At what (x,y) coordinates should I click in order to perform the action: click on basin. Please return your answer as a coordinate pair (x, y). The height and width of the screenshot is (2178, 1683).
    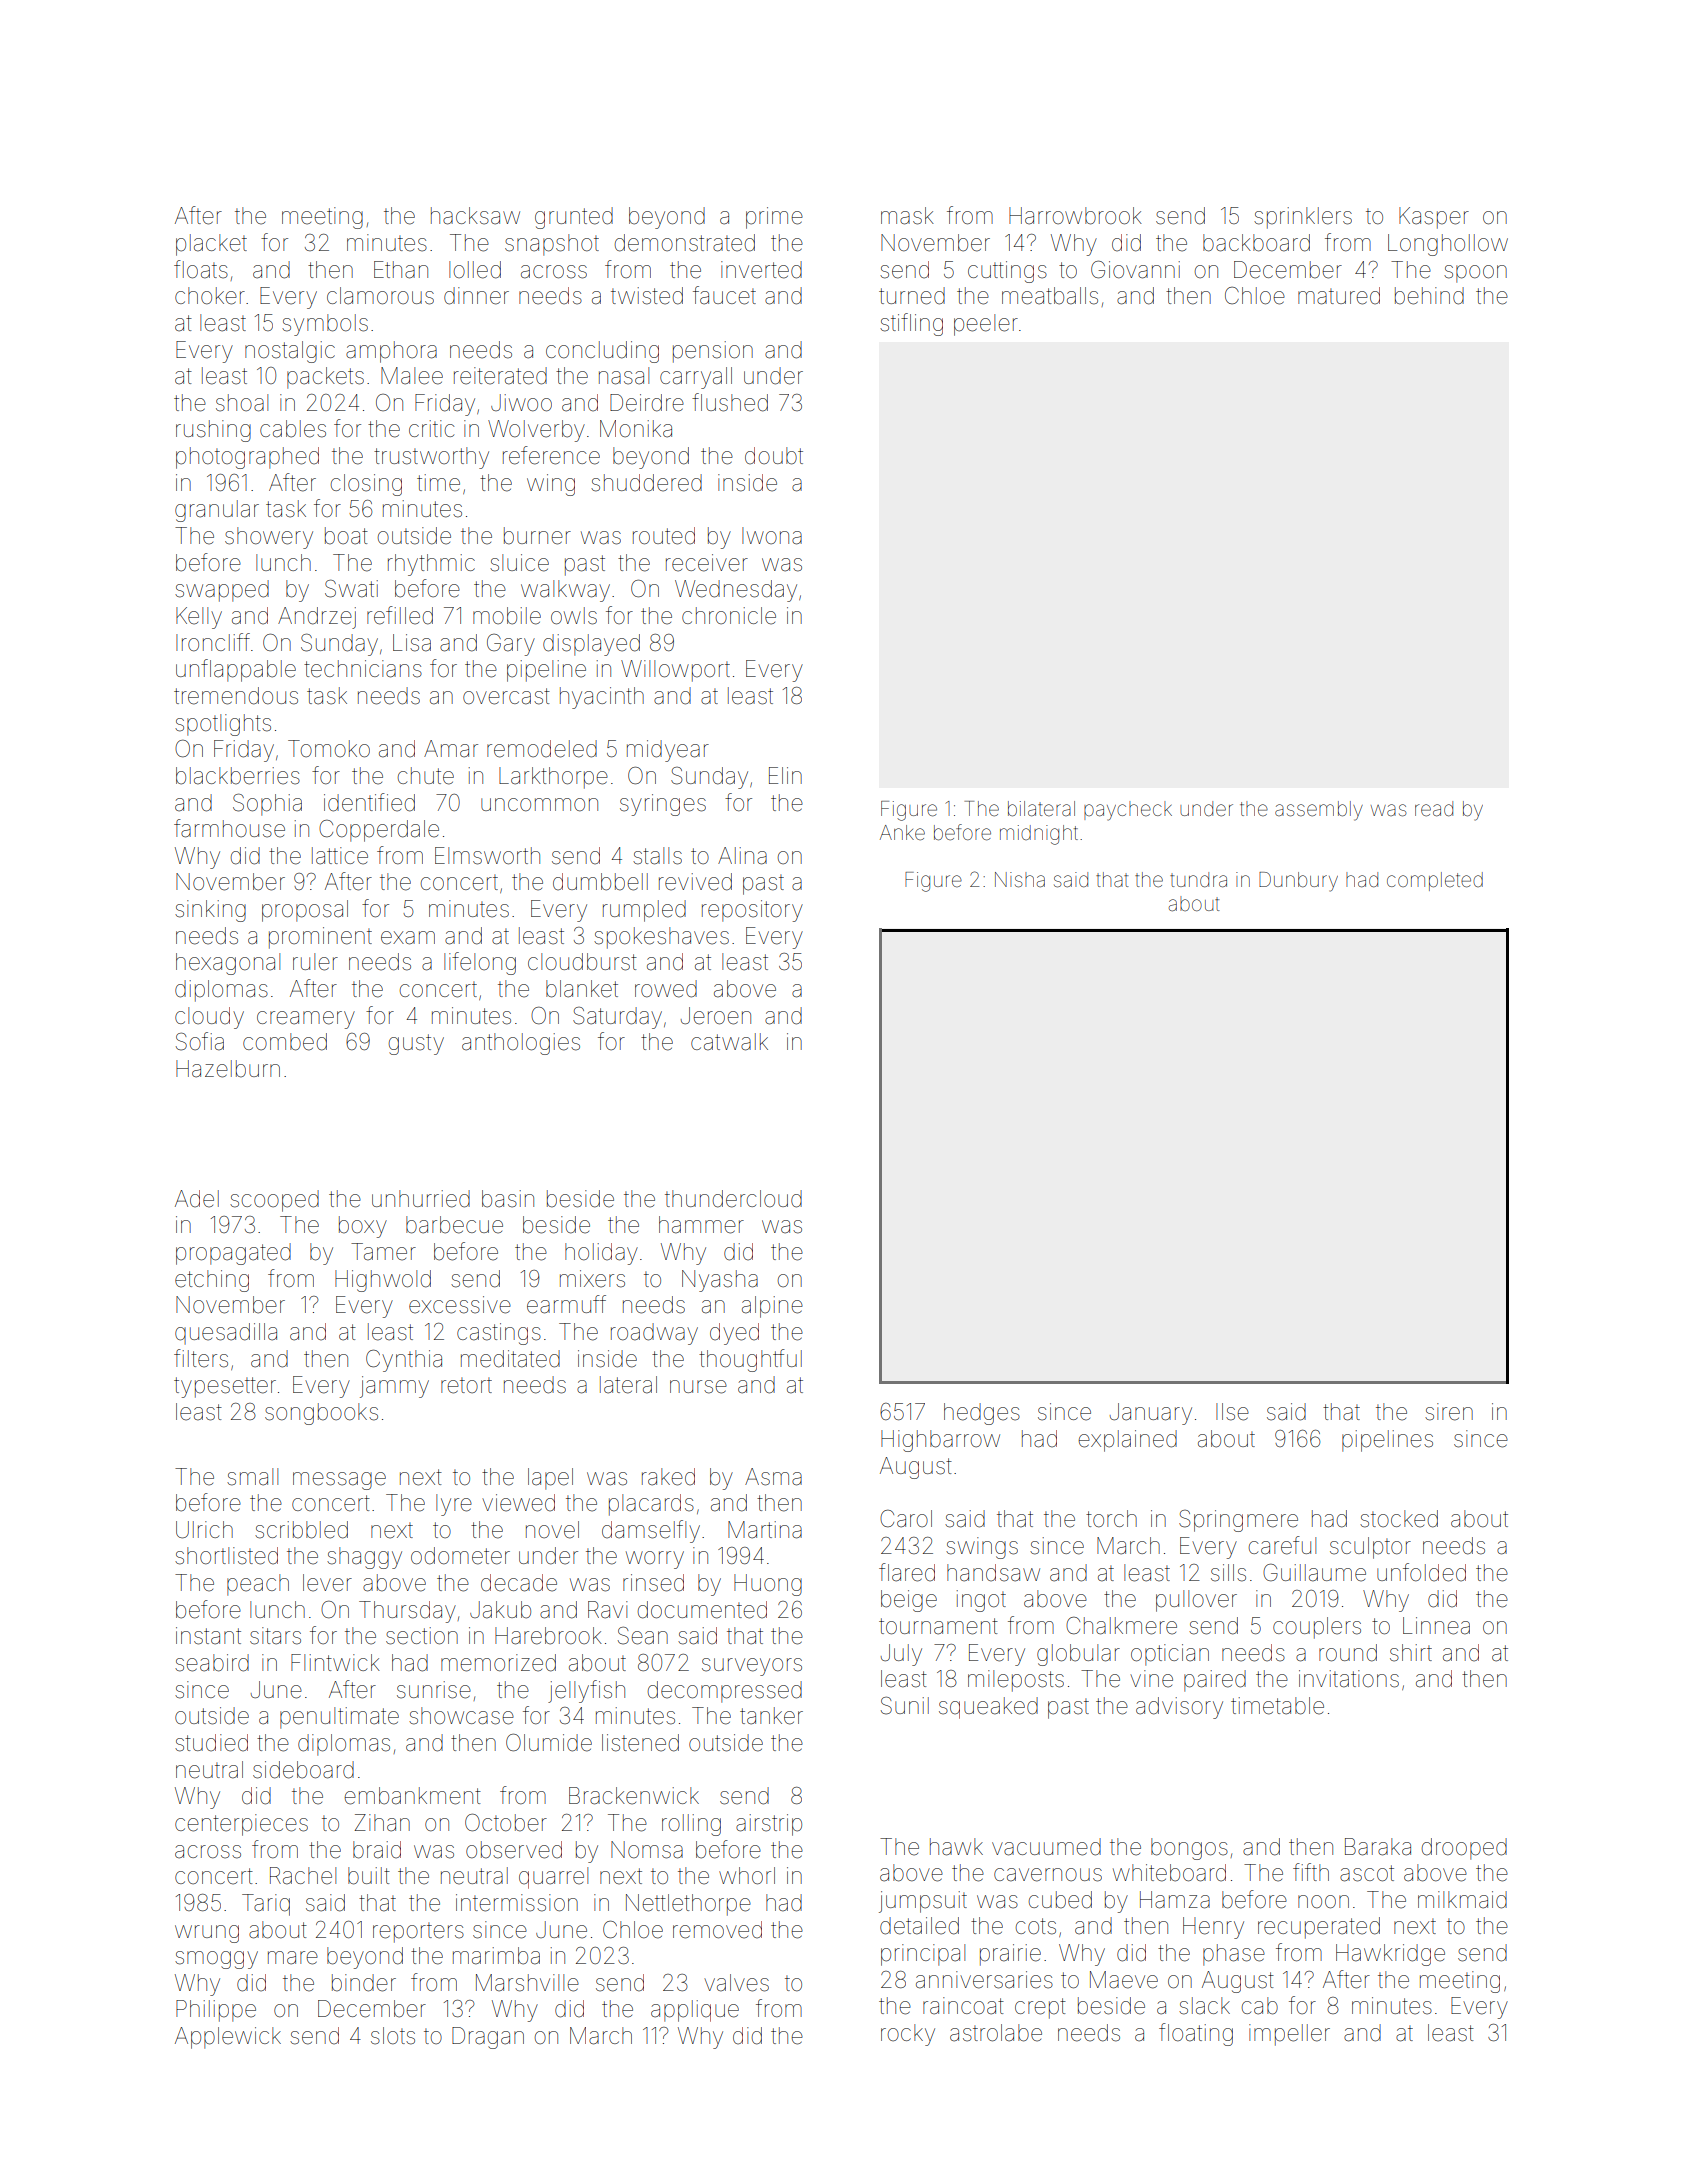
    Looking at the image, I should click on (508, 1199).
